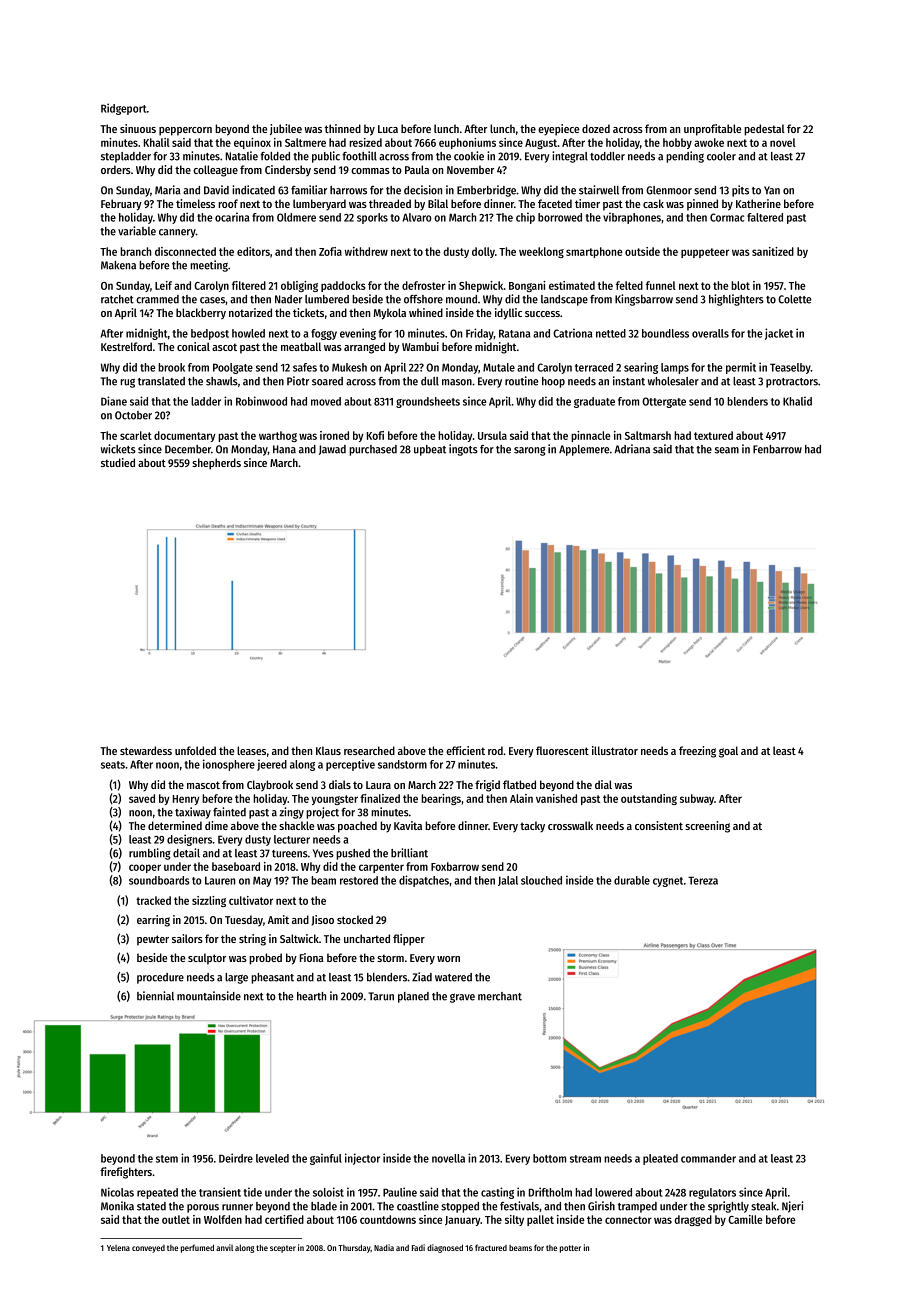 Image resolution: width=924 pixels, height=1308 pixels. I want to click on stem, so click(167, 1159).
